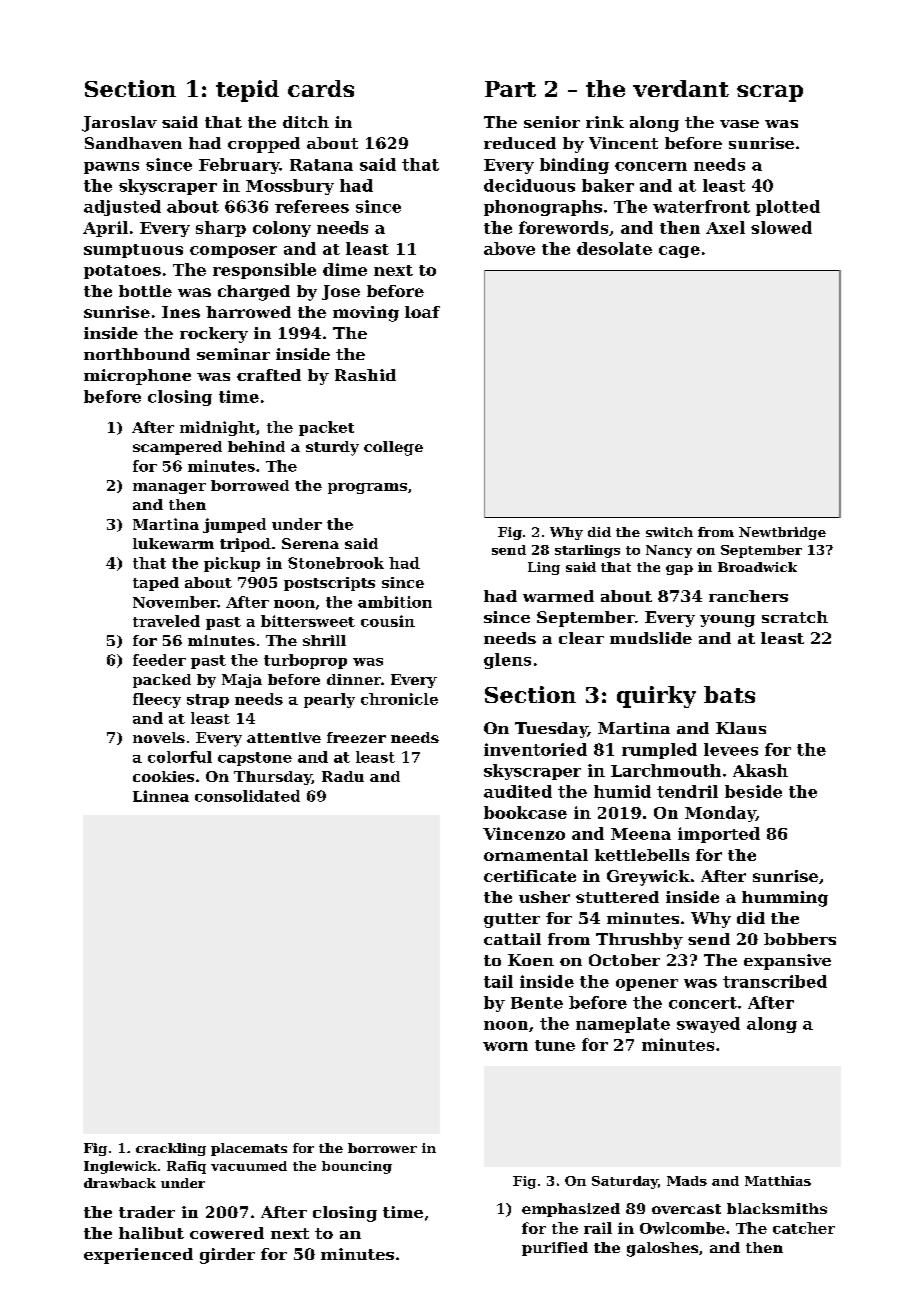 This screenshot has height=1314, width=924. What do you see at coordinates (558, 596) in the screenshot?
I see `warmed` at bounding box center [558, 596].
